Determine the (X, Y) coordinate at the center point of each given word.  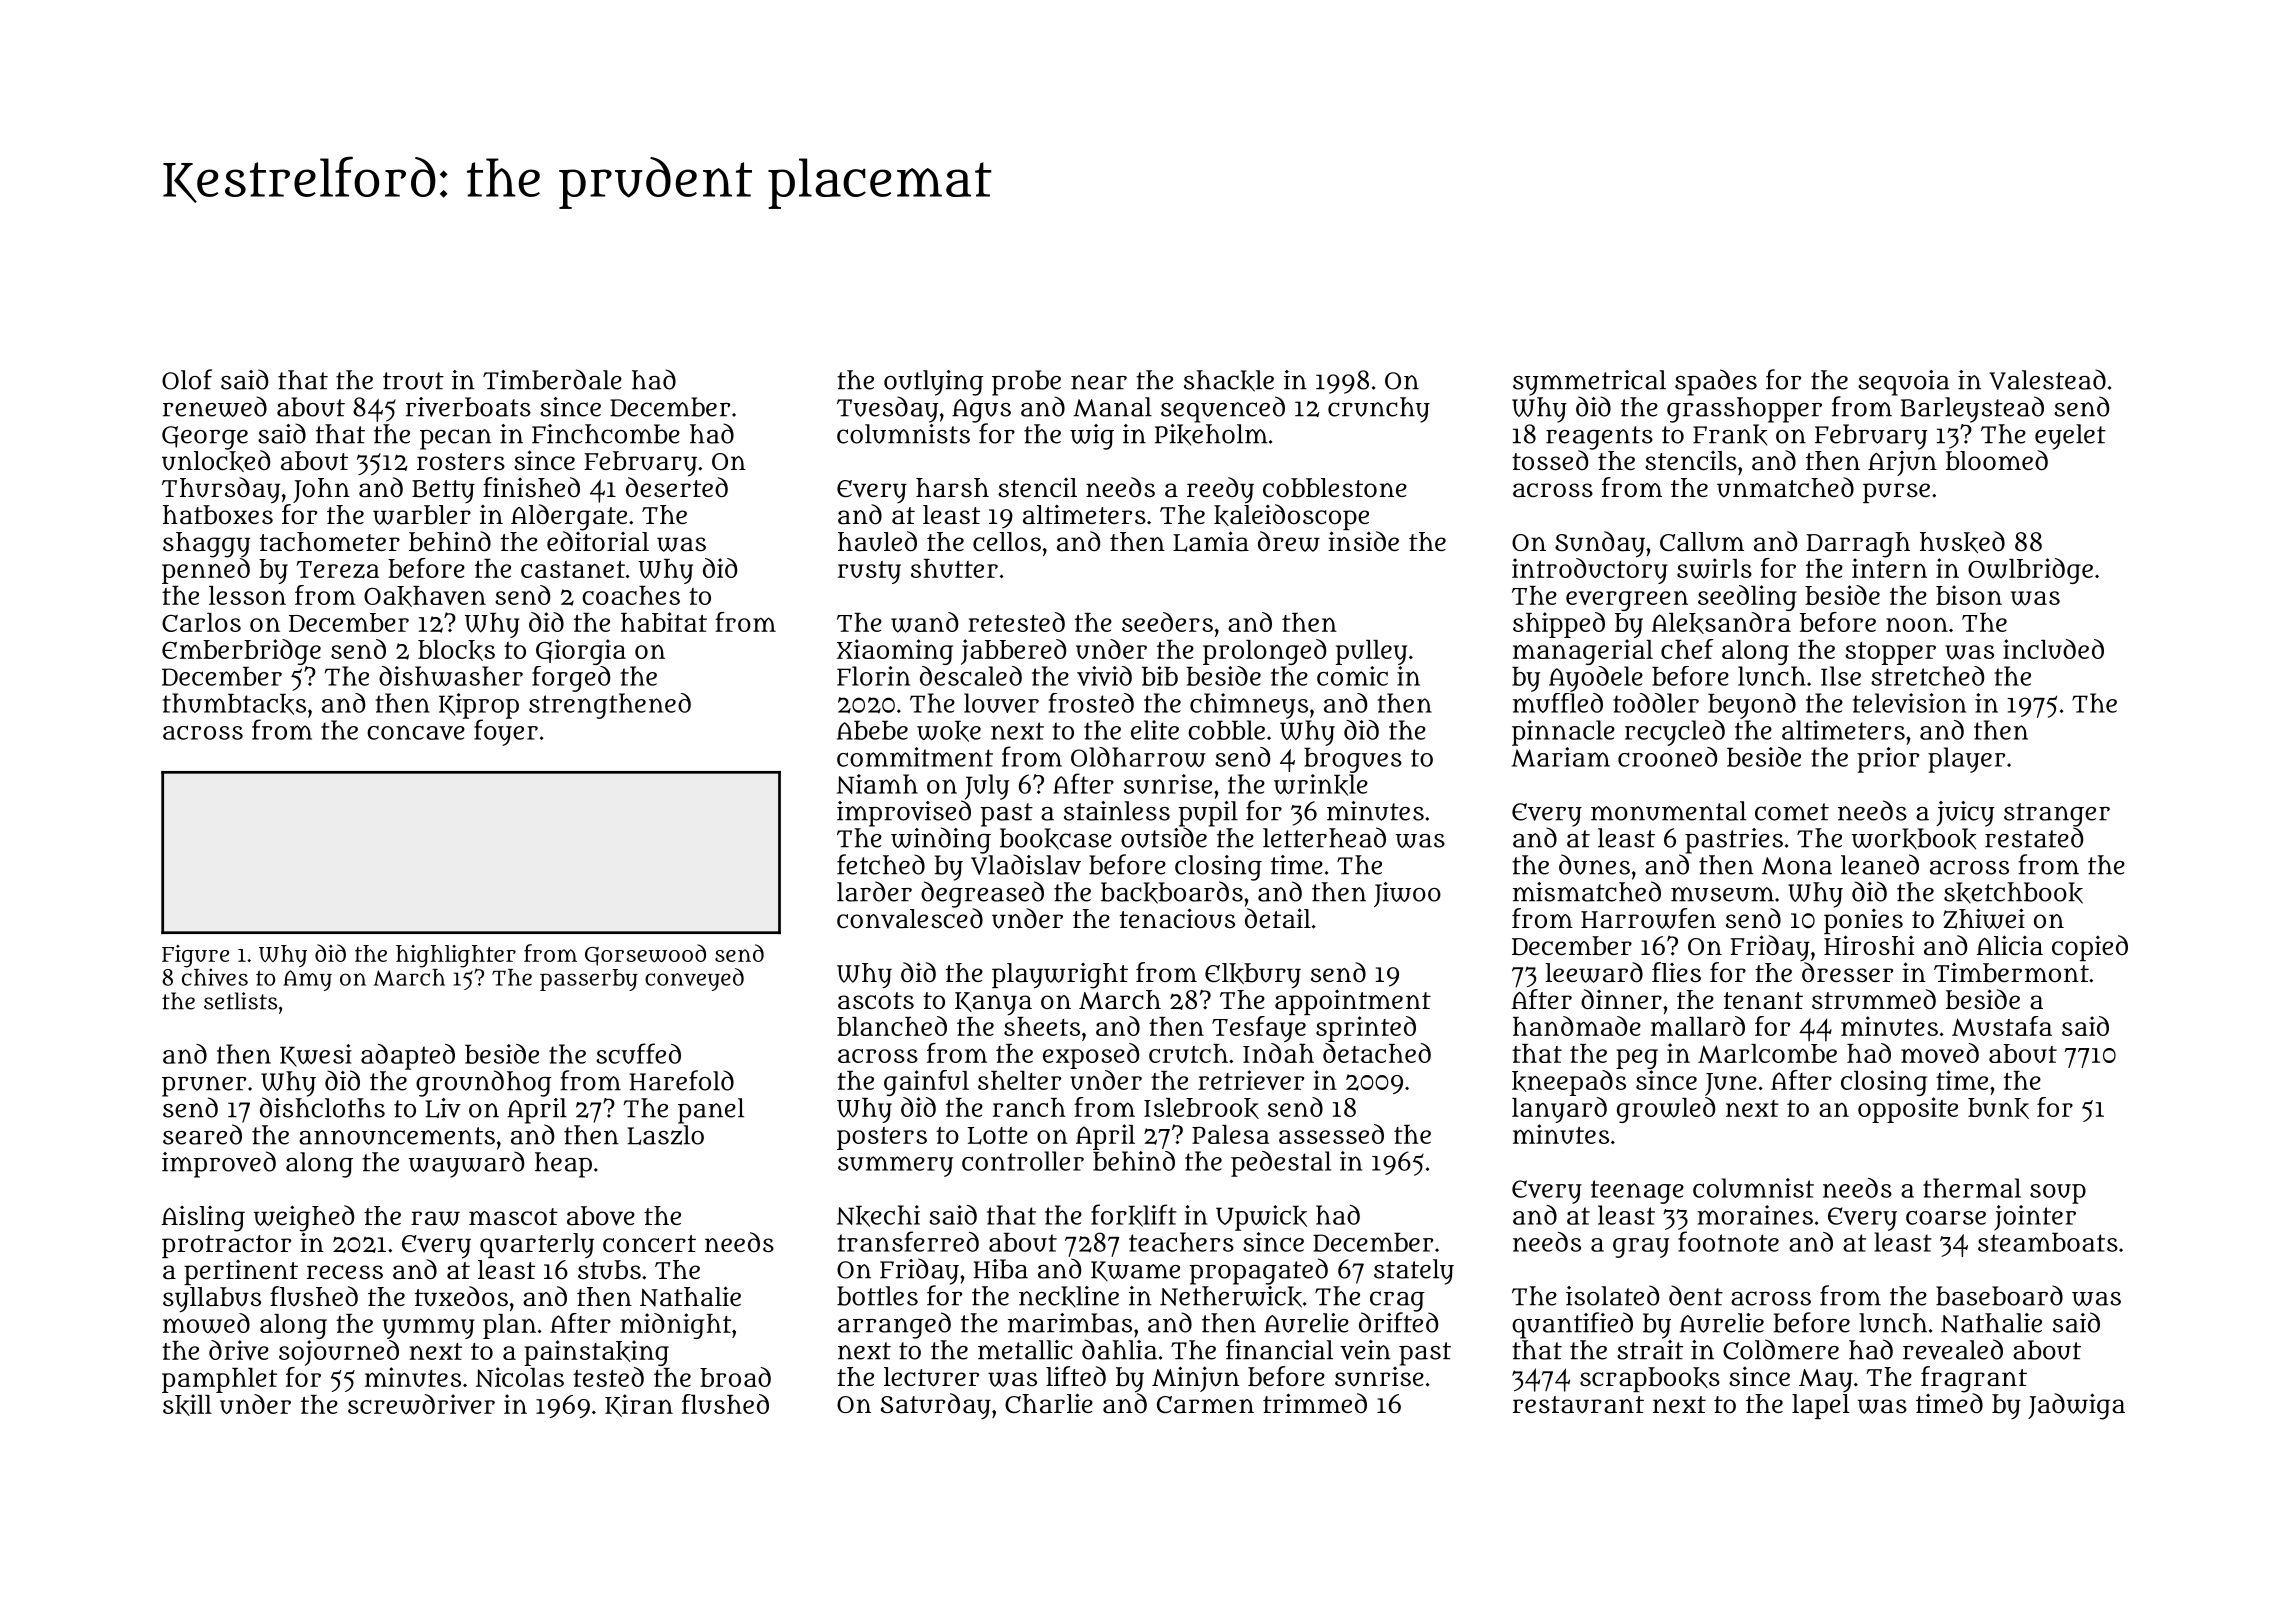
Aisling (203, 1219)
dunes (1594, 864)
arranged (894, 1325)
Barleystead (1972, 409)
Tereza (338, 570)
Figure (195, 956)
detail (1278, 918)
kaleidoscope (1291, 517)
